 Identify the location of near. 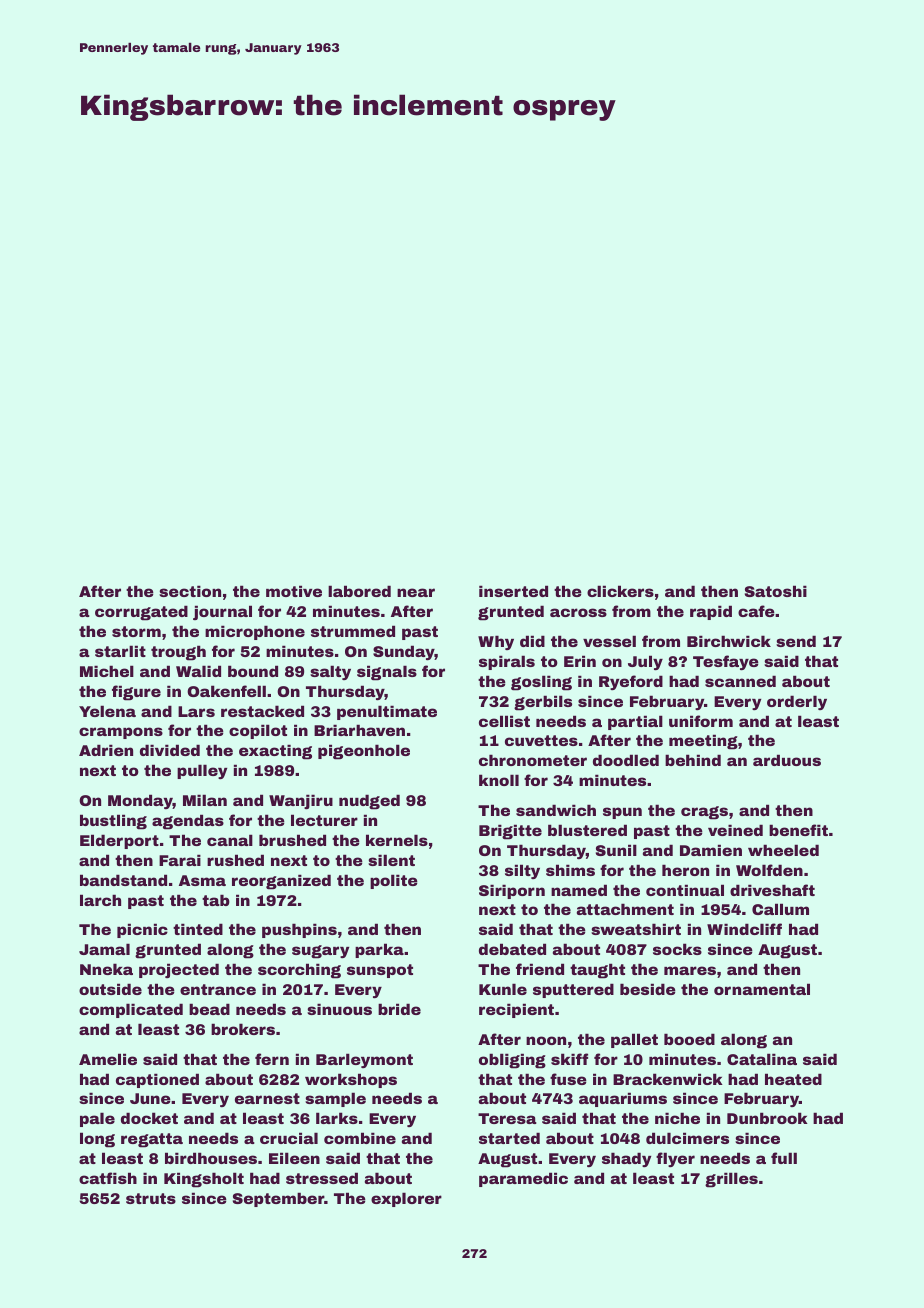
(416, 592).
